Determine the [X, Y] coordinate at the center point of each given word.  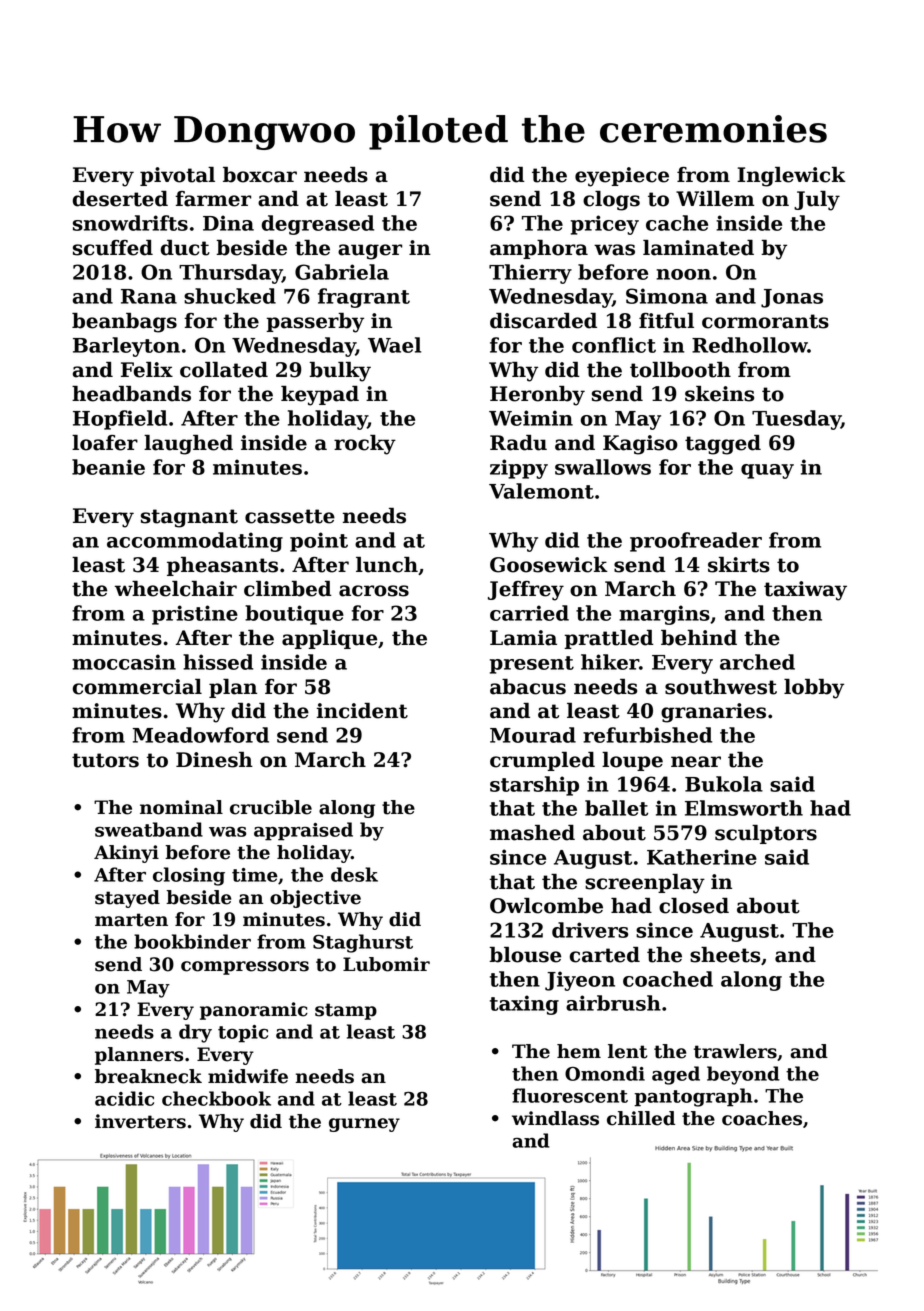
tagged [723, 445]
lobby [814, 689]
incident [362, 711]
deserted [120, 199]
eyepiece [622, 177]
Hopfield [120, 420]
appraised [303, 831]
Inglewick [791, 177]
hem [579, 1051]
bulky [340, 372]
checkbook [216, 1098]
